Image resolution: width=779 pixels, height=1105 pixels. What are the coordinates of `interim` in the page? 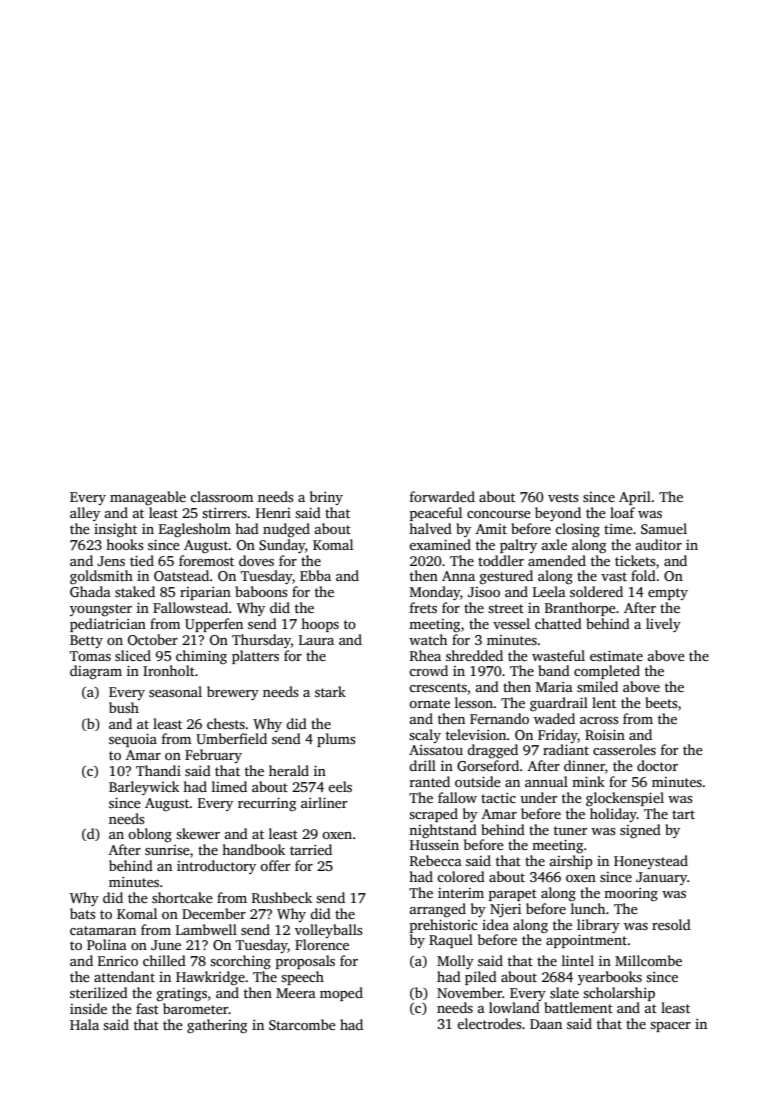 It's located at (461, 893).
